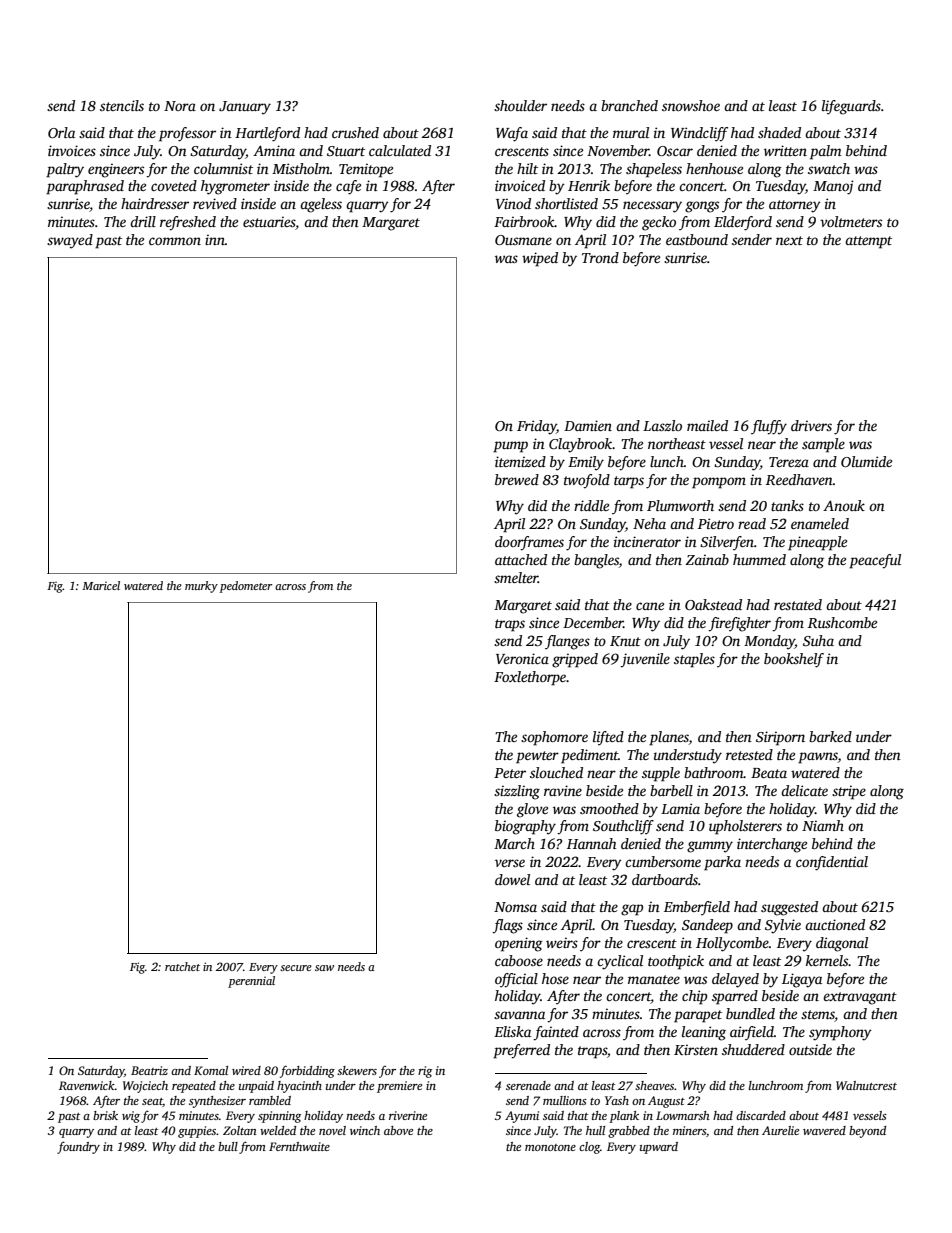 The height and width of the screenshot is (1233, 952). Describe the element at coordinates (528, 1085) in the screenshot. I see `serenade` at that location.
